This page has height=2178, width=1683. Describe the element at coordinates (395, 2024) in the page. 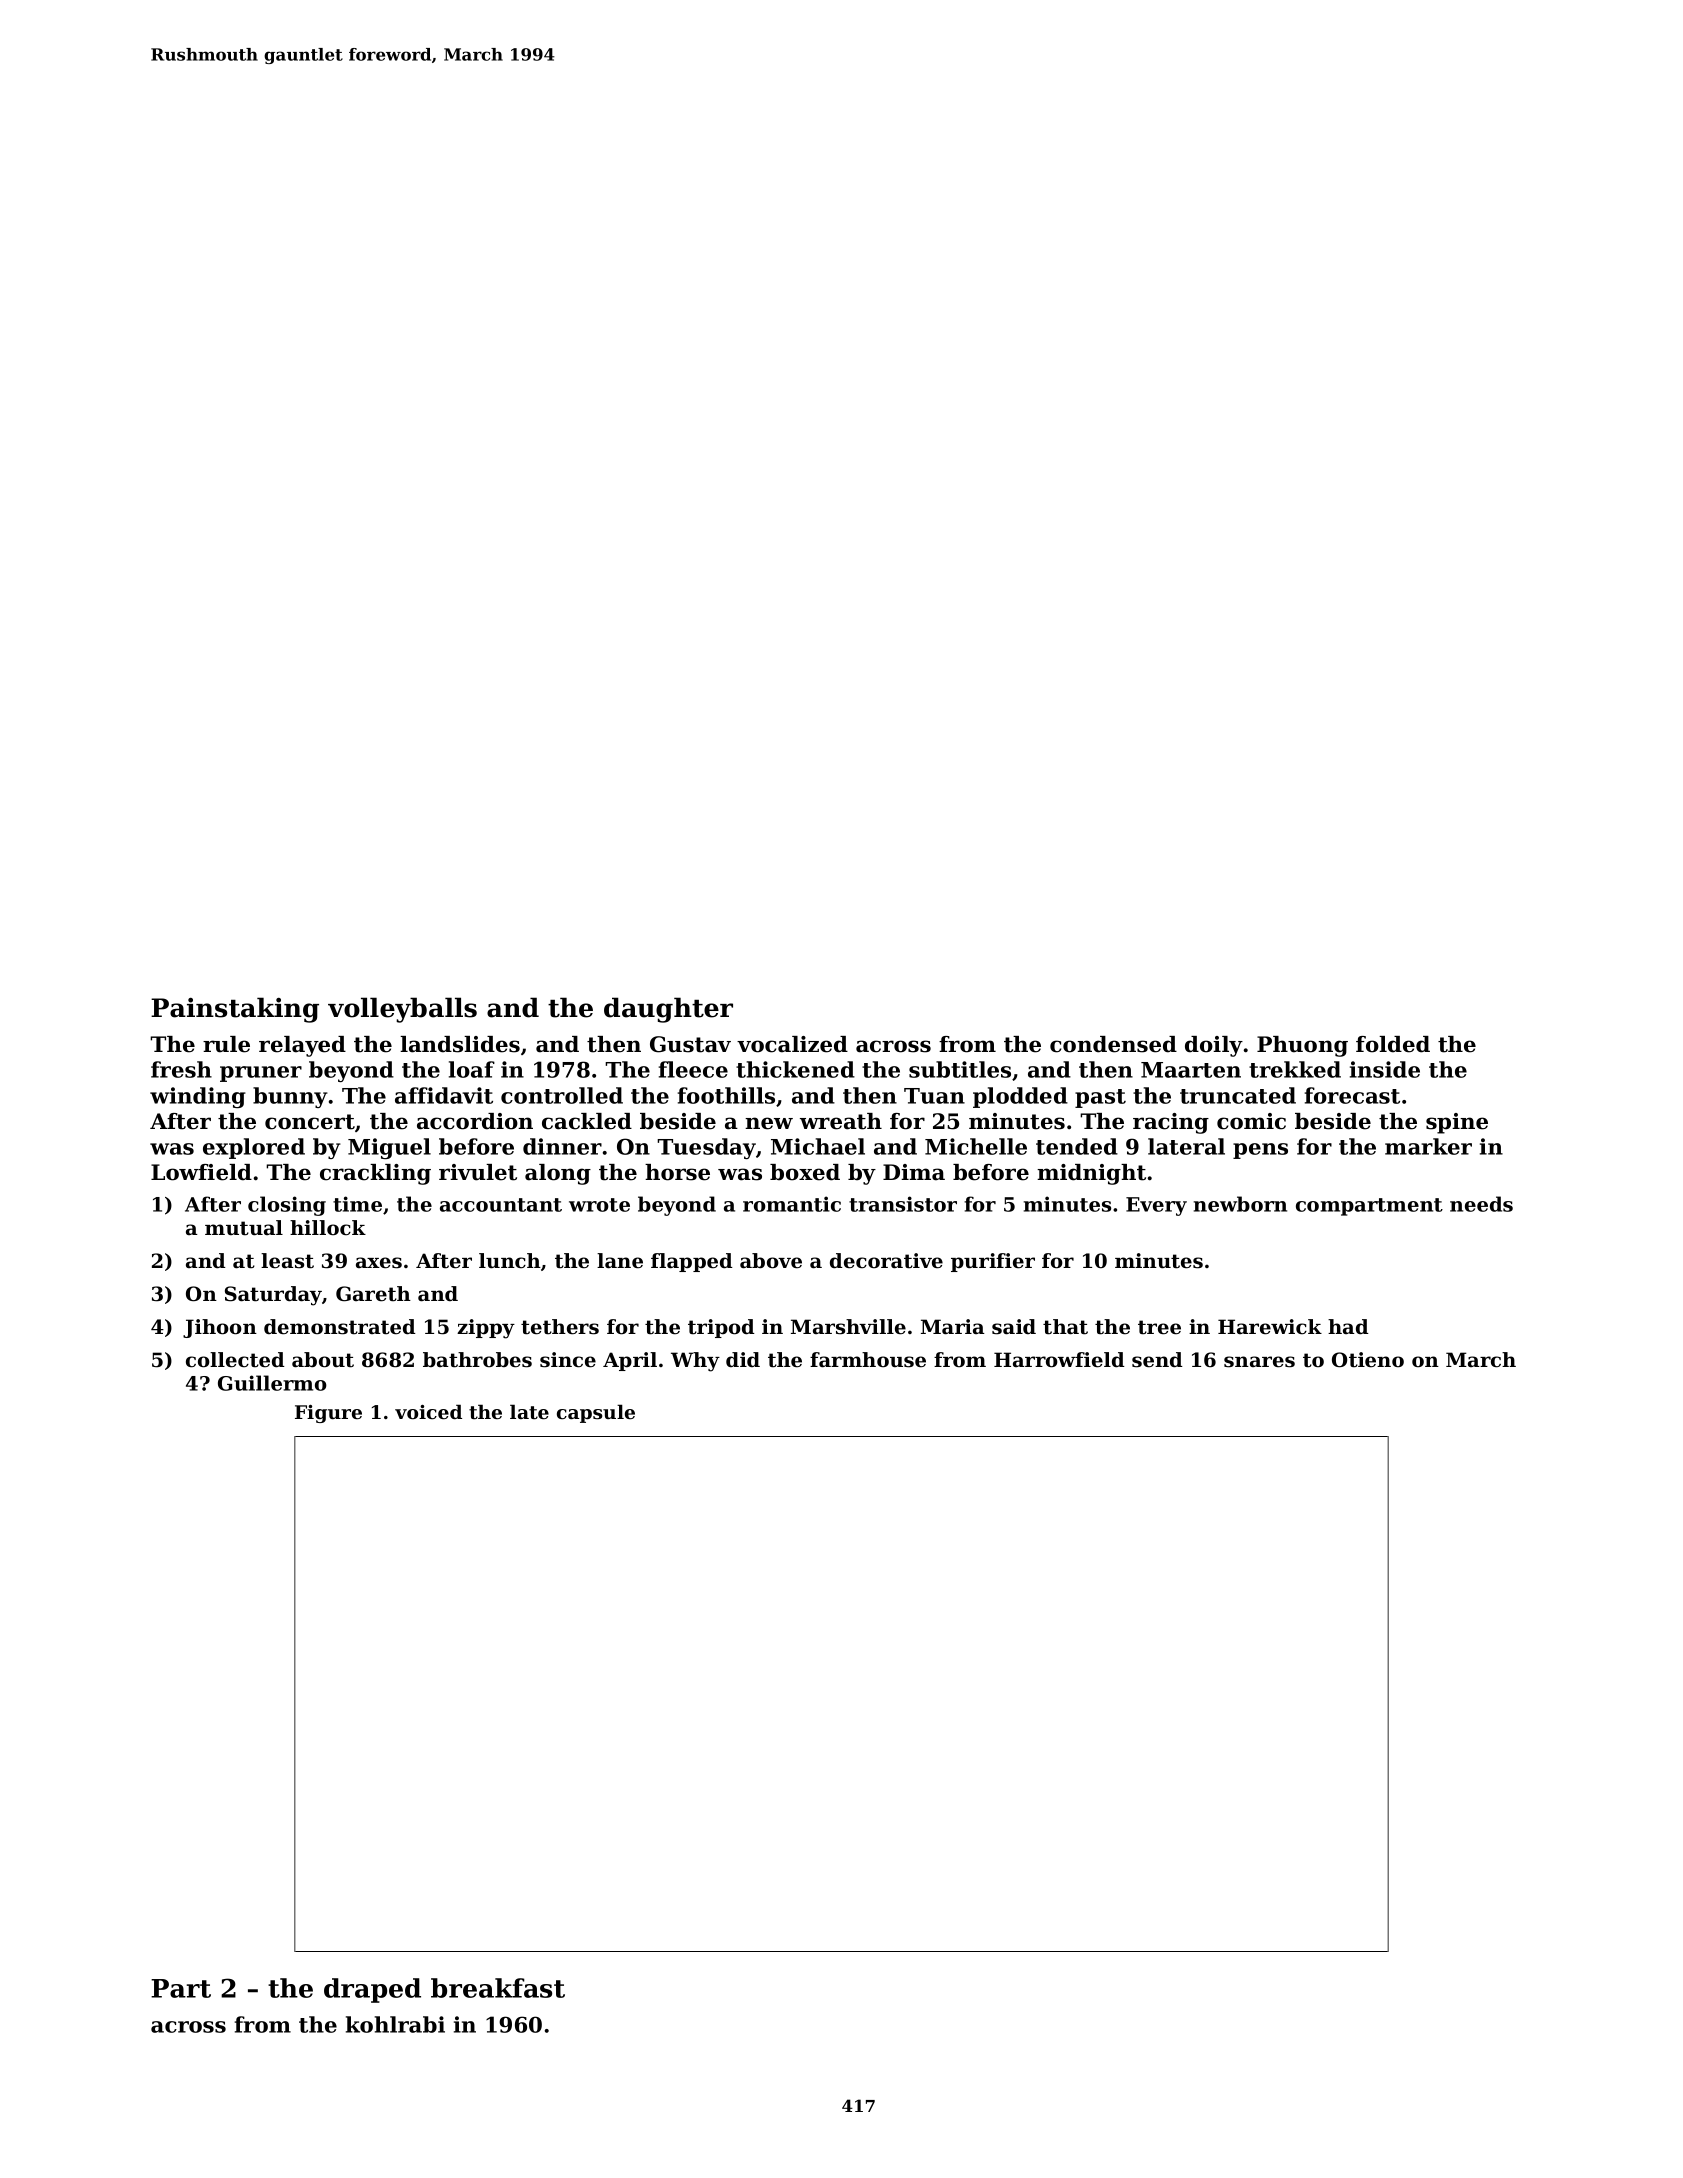

I see `kohlrabi` at that location.
